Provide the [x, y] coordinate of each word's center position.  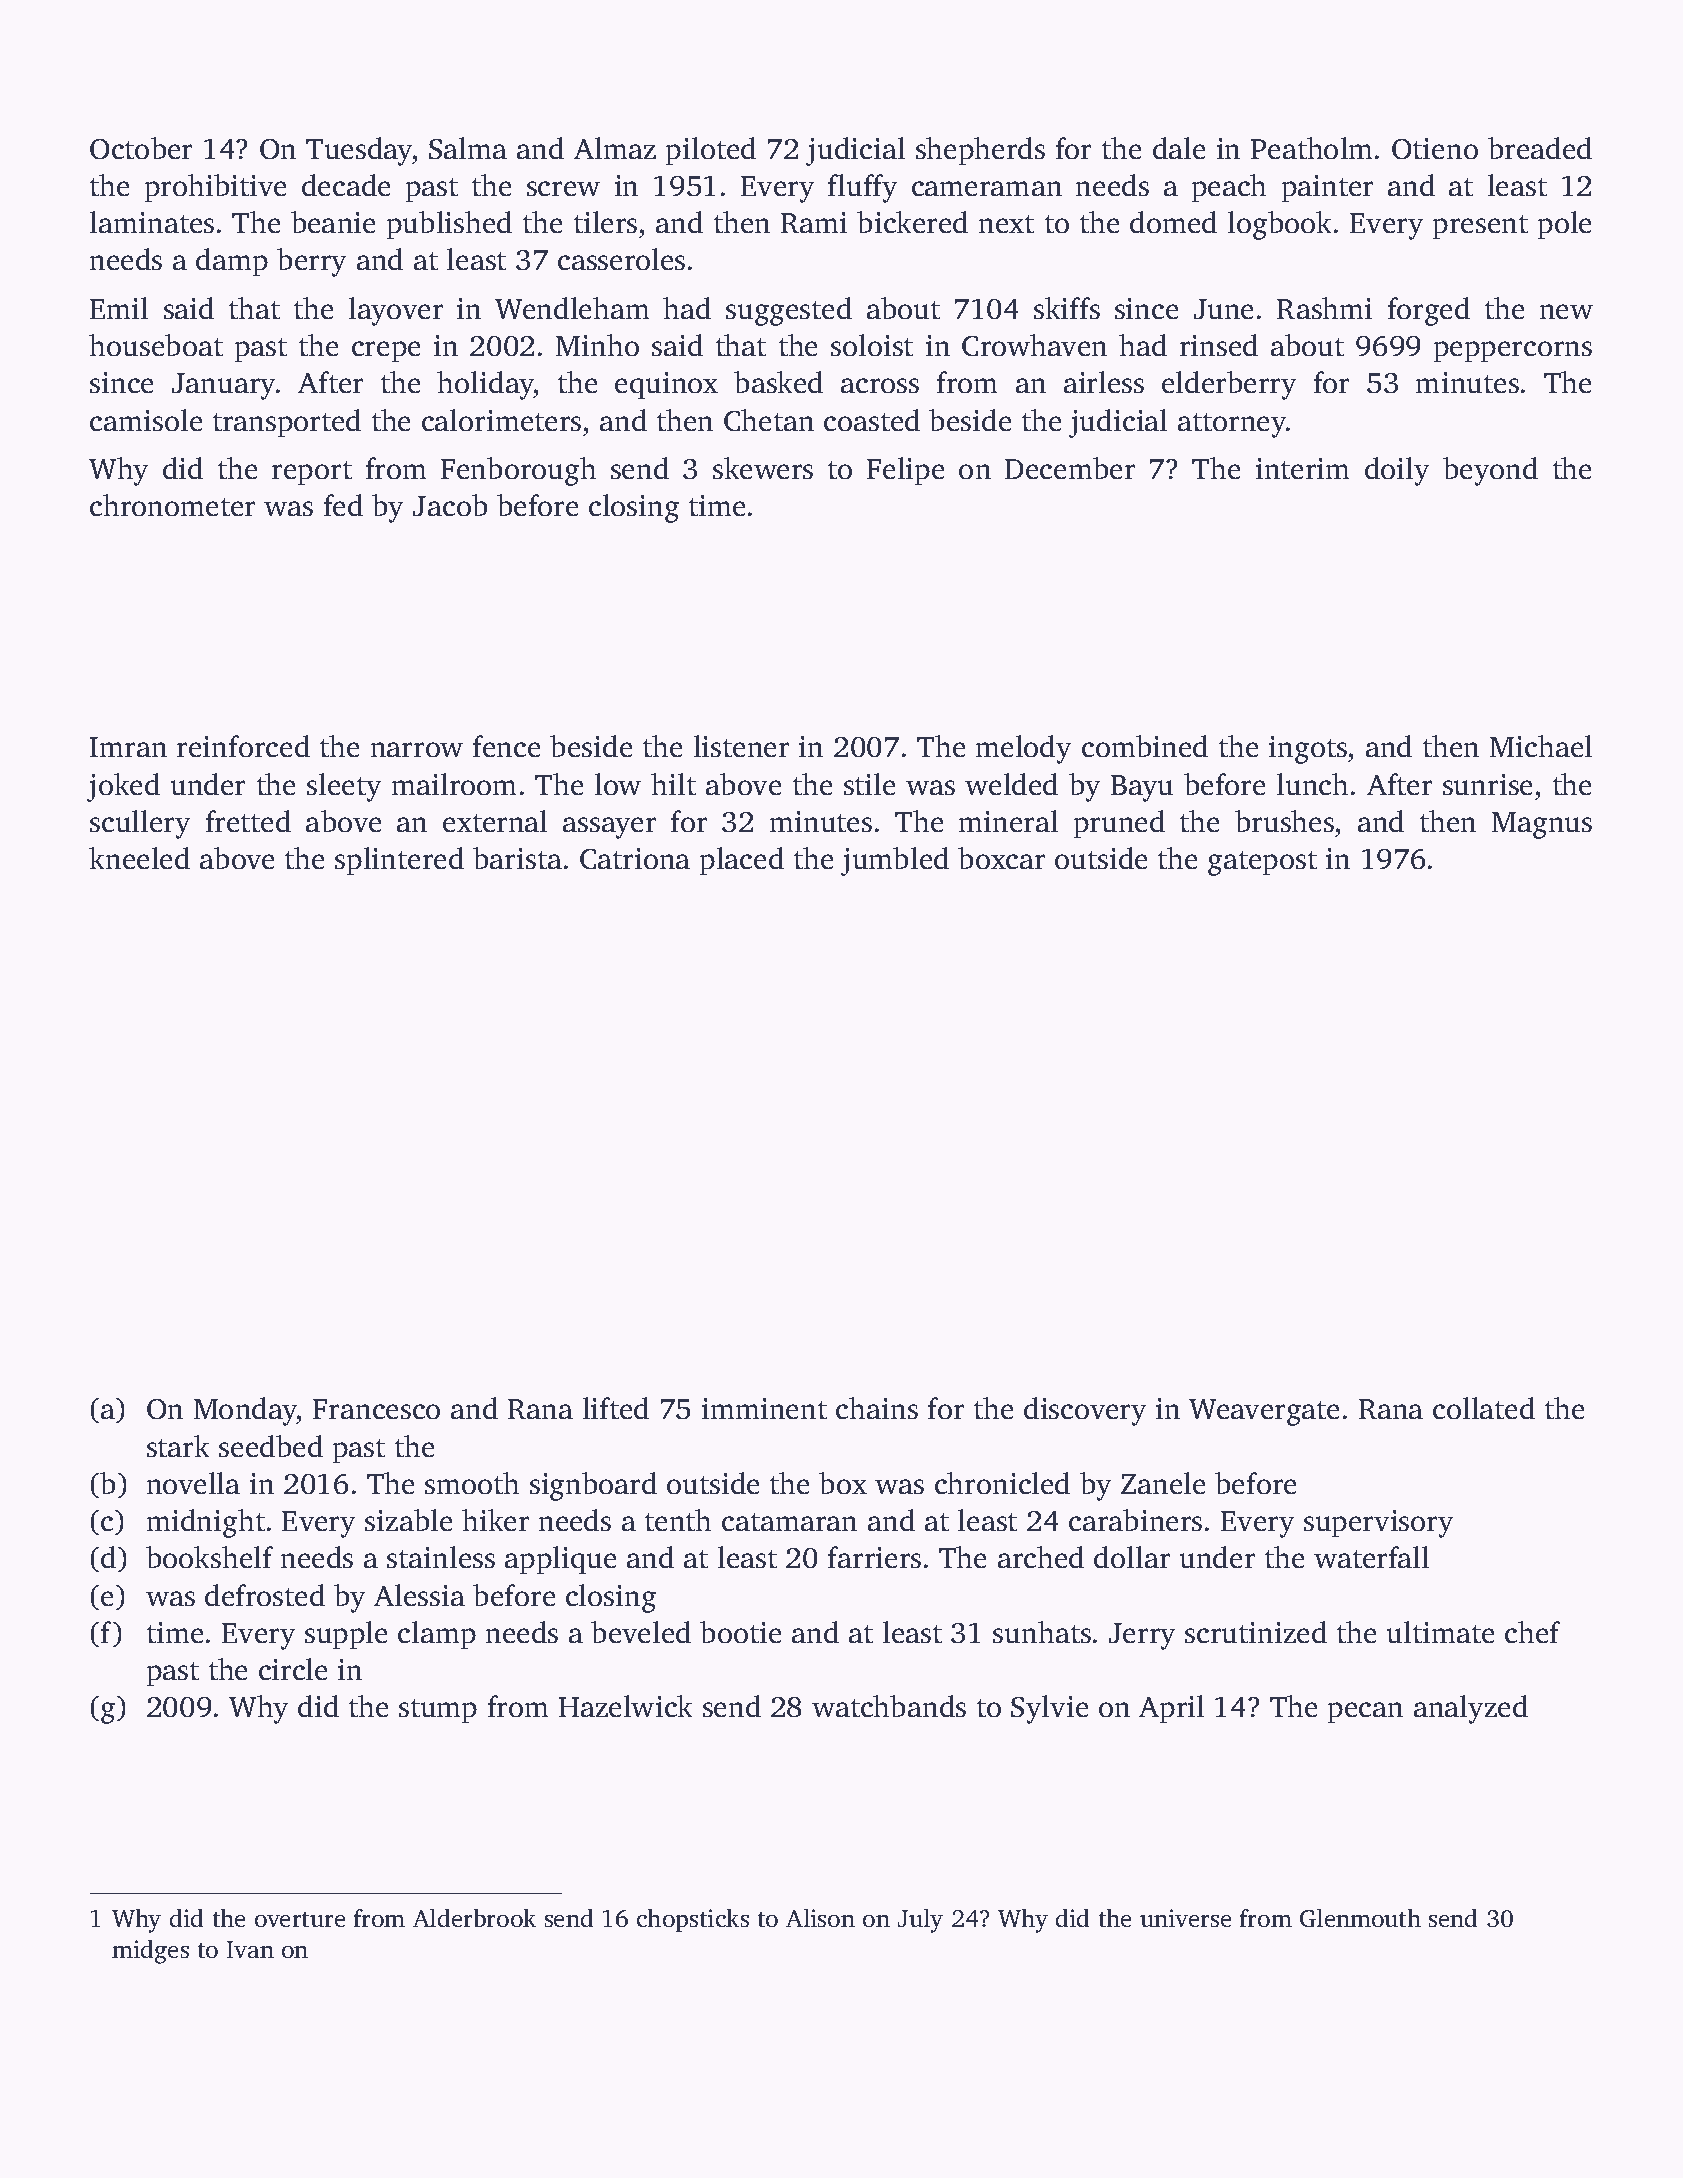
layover [396, 311]
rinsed [1219, 345]
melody [1023, 749]
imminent [764, 1408]
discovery [1085, 1411]
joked [123, 787]
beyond [1490, 471]
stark [178, 1446]
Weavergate [1264, 1412]
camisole [146, 420]
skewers [763, 468]
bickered [912, 222]
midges [150, 1952]
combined [1145, 746]
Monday [245, 1411]
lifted [616, 1408]
